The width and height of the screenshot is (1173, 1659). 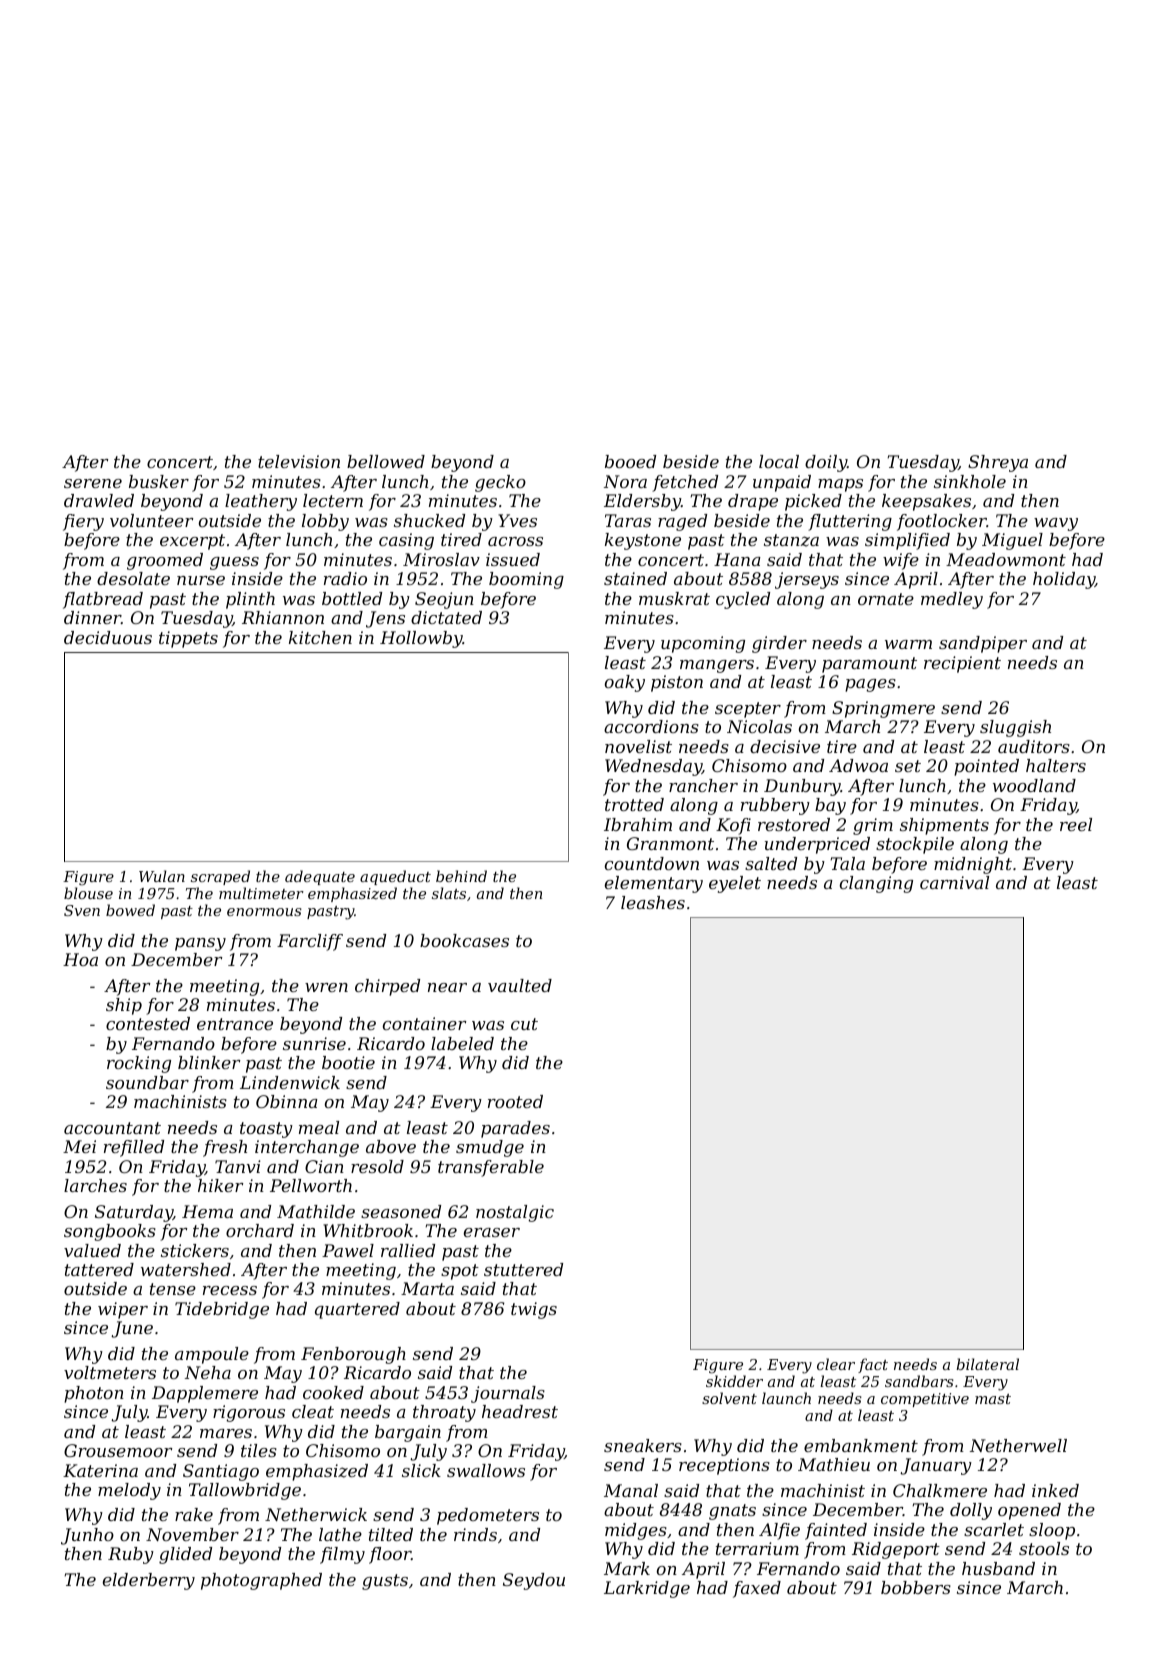 What do you see at coordinates (515, 1213) in the screenshot?
I see `nostalgic` at bounding box center [515, 1213].
